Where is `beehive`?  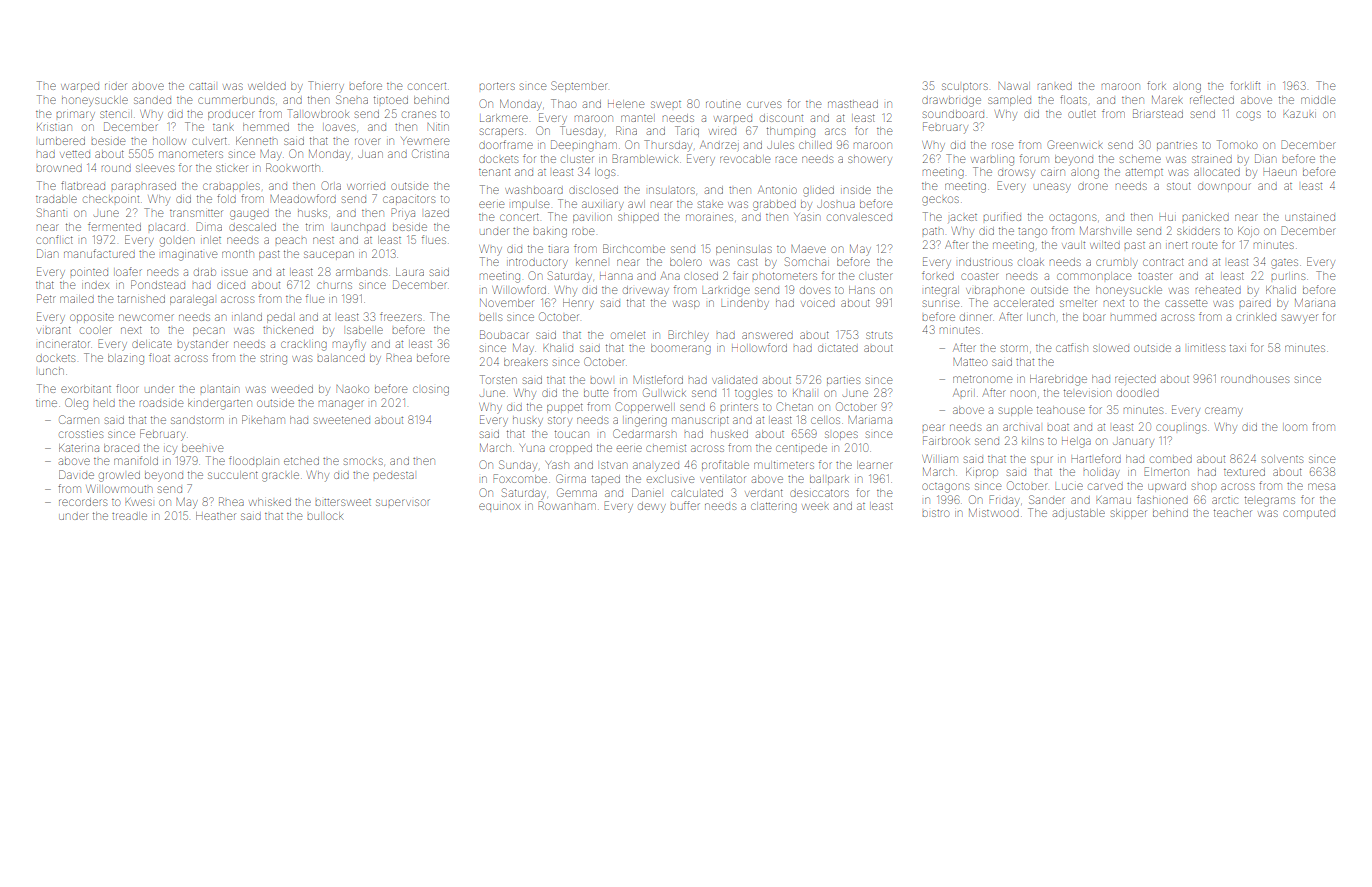
beehive is located at coordinates (202, 448).
